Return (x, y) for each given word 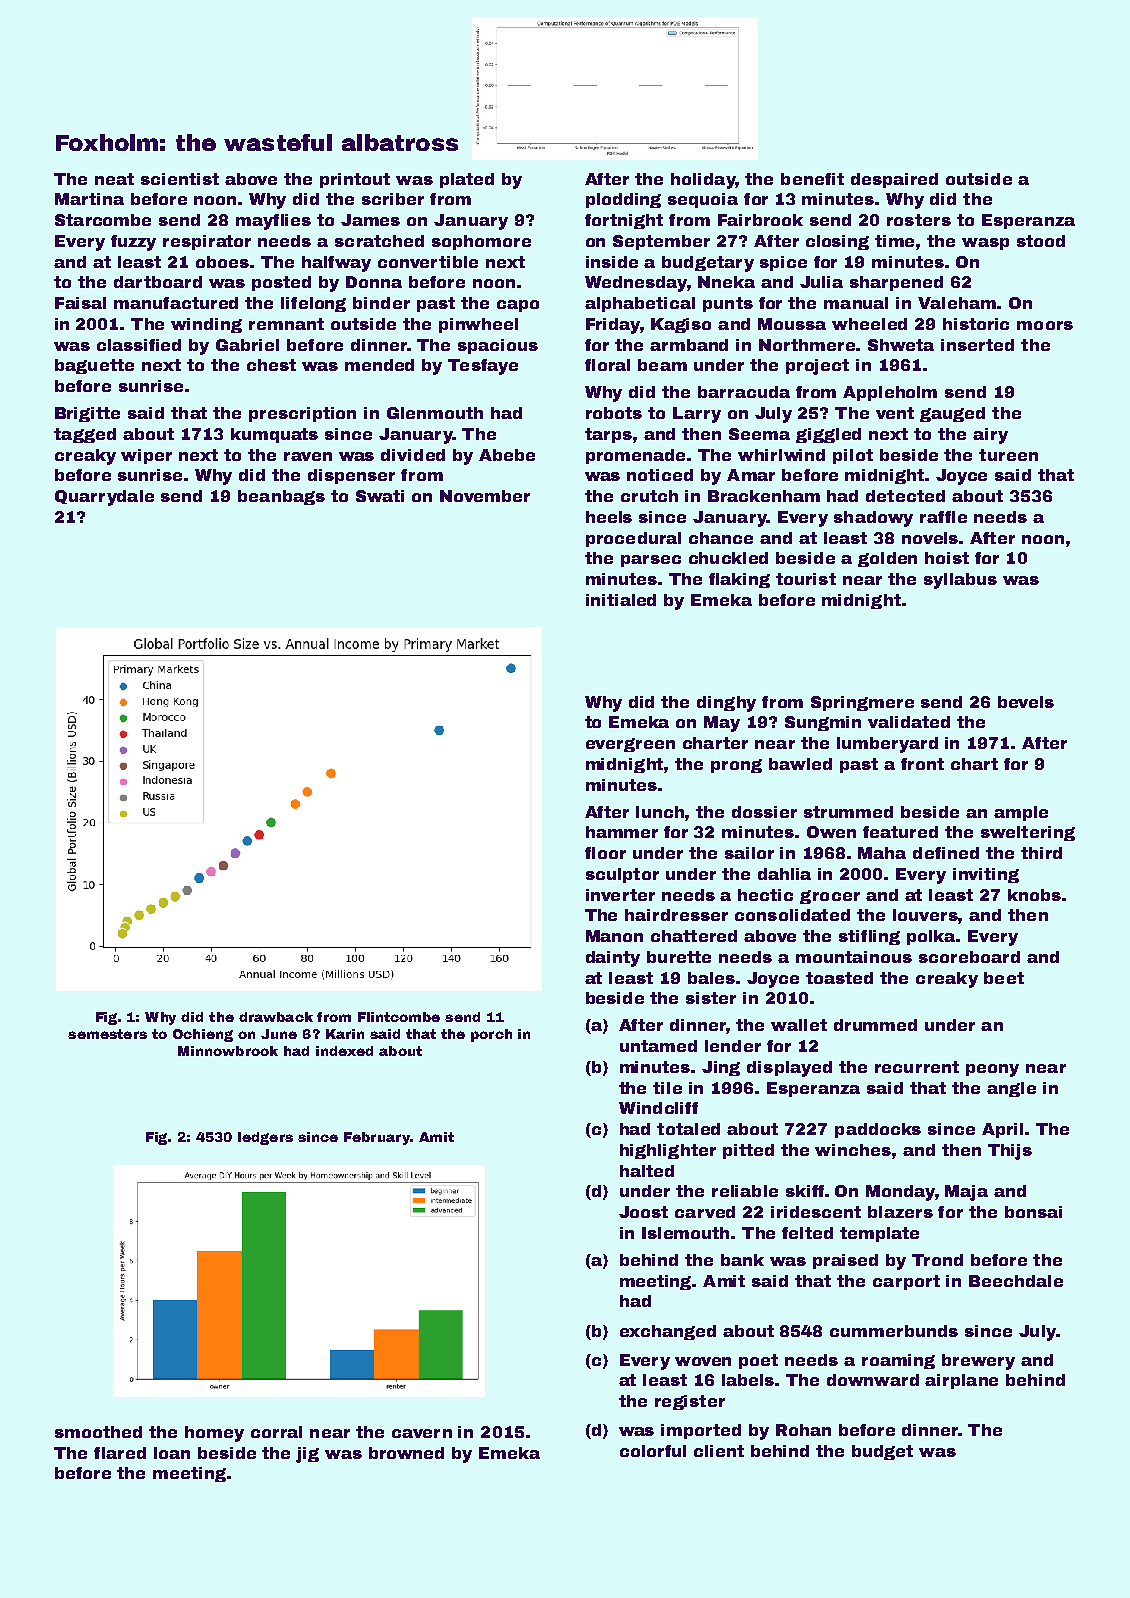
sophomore (481, 242)
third (1041, 853)
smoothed (98, 1432)
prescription (302, 414)
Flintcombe (399, 1017)
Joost (643, 1212)
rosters (919, 220)
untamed (658, 1046)
